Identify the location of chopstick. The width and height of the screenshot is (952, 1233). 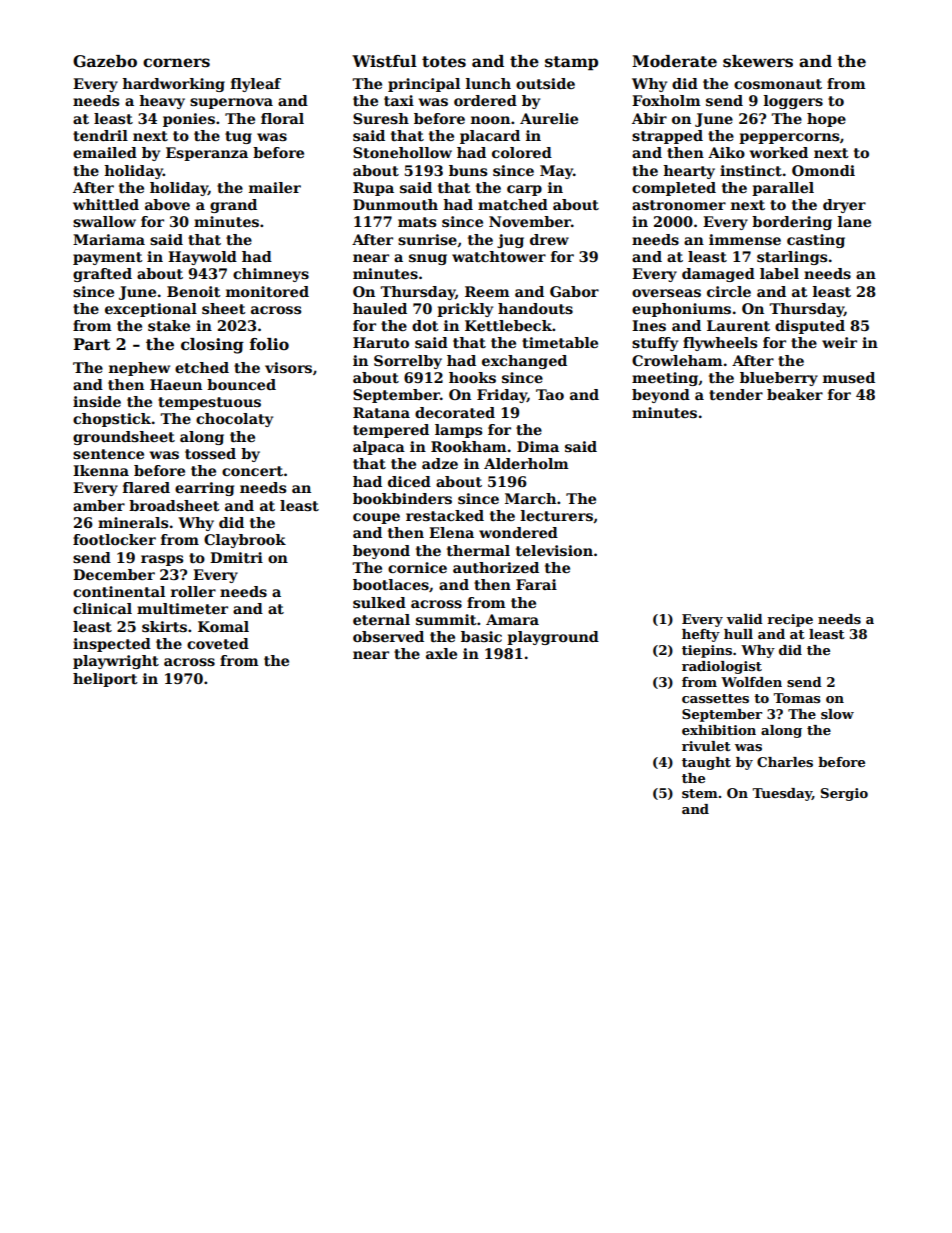
(112, 420).
